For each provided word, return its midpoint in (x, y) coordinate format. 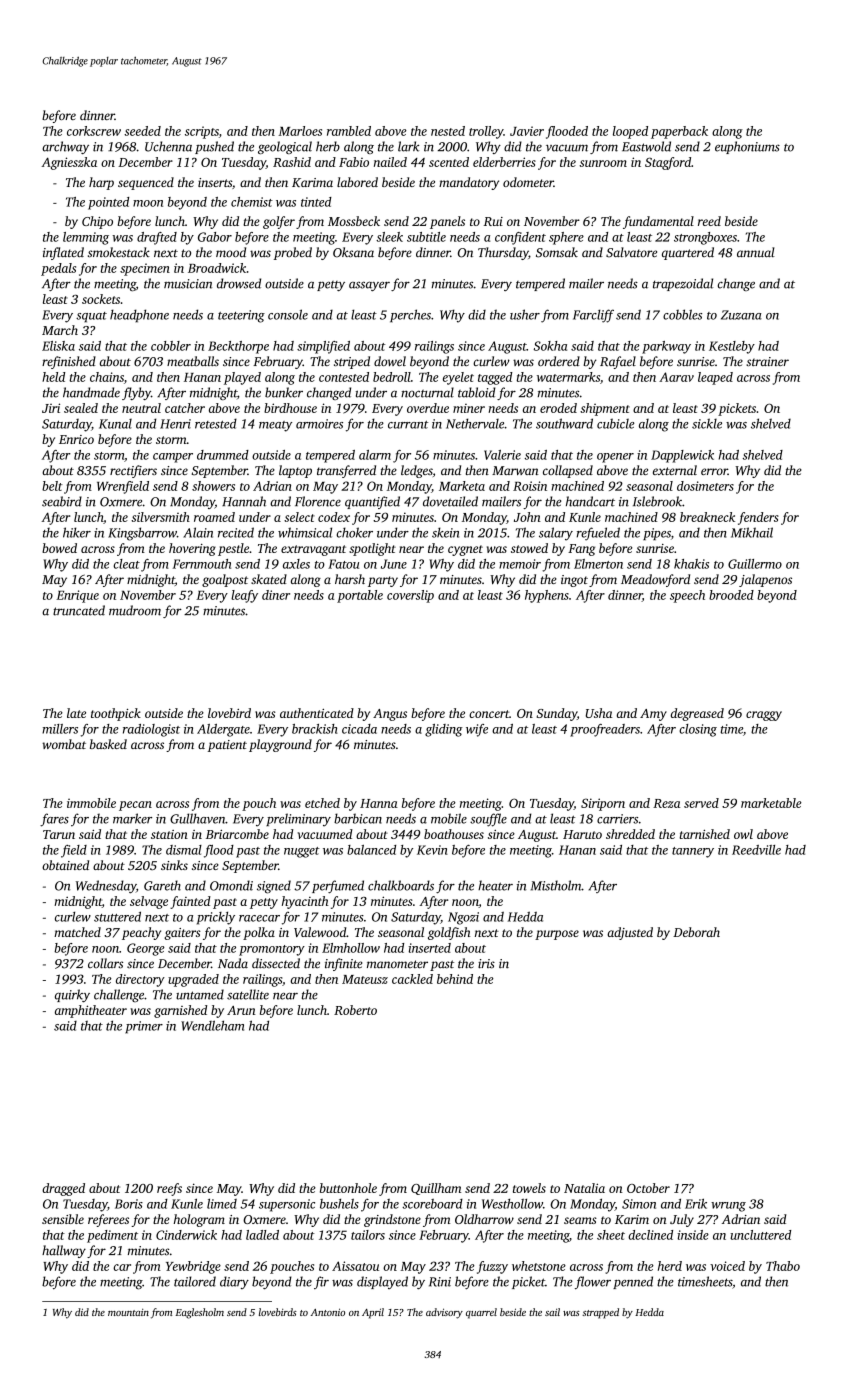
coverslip (410, 596)
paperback (679, 132)
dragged (63, 1189)
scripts (202, 132)
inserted (430, 948)
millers (60, 729)
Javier (527, 131)
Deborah (696, 932)
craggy (764, 716)
